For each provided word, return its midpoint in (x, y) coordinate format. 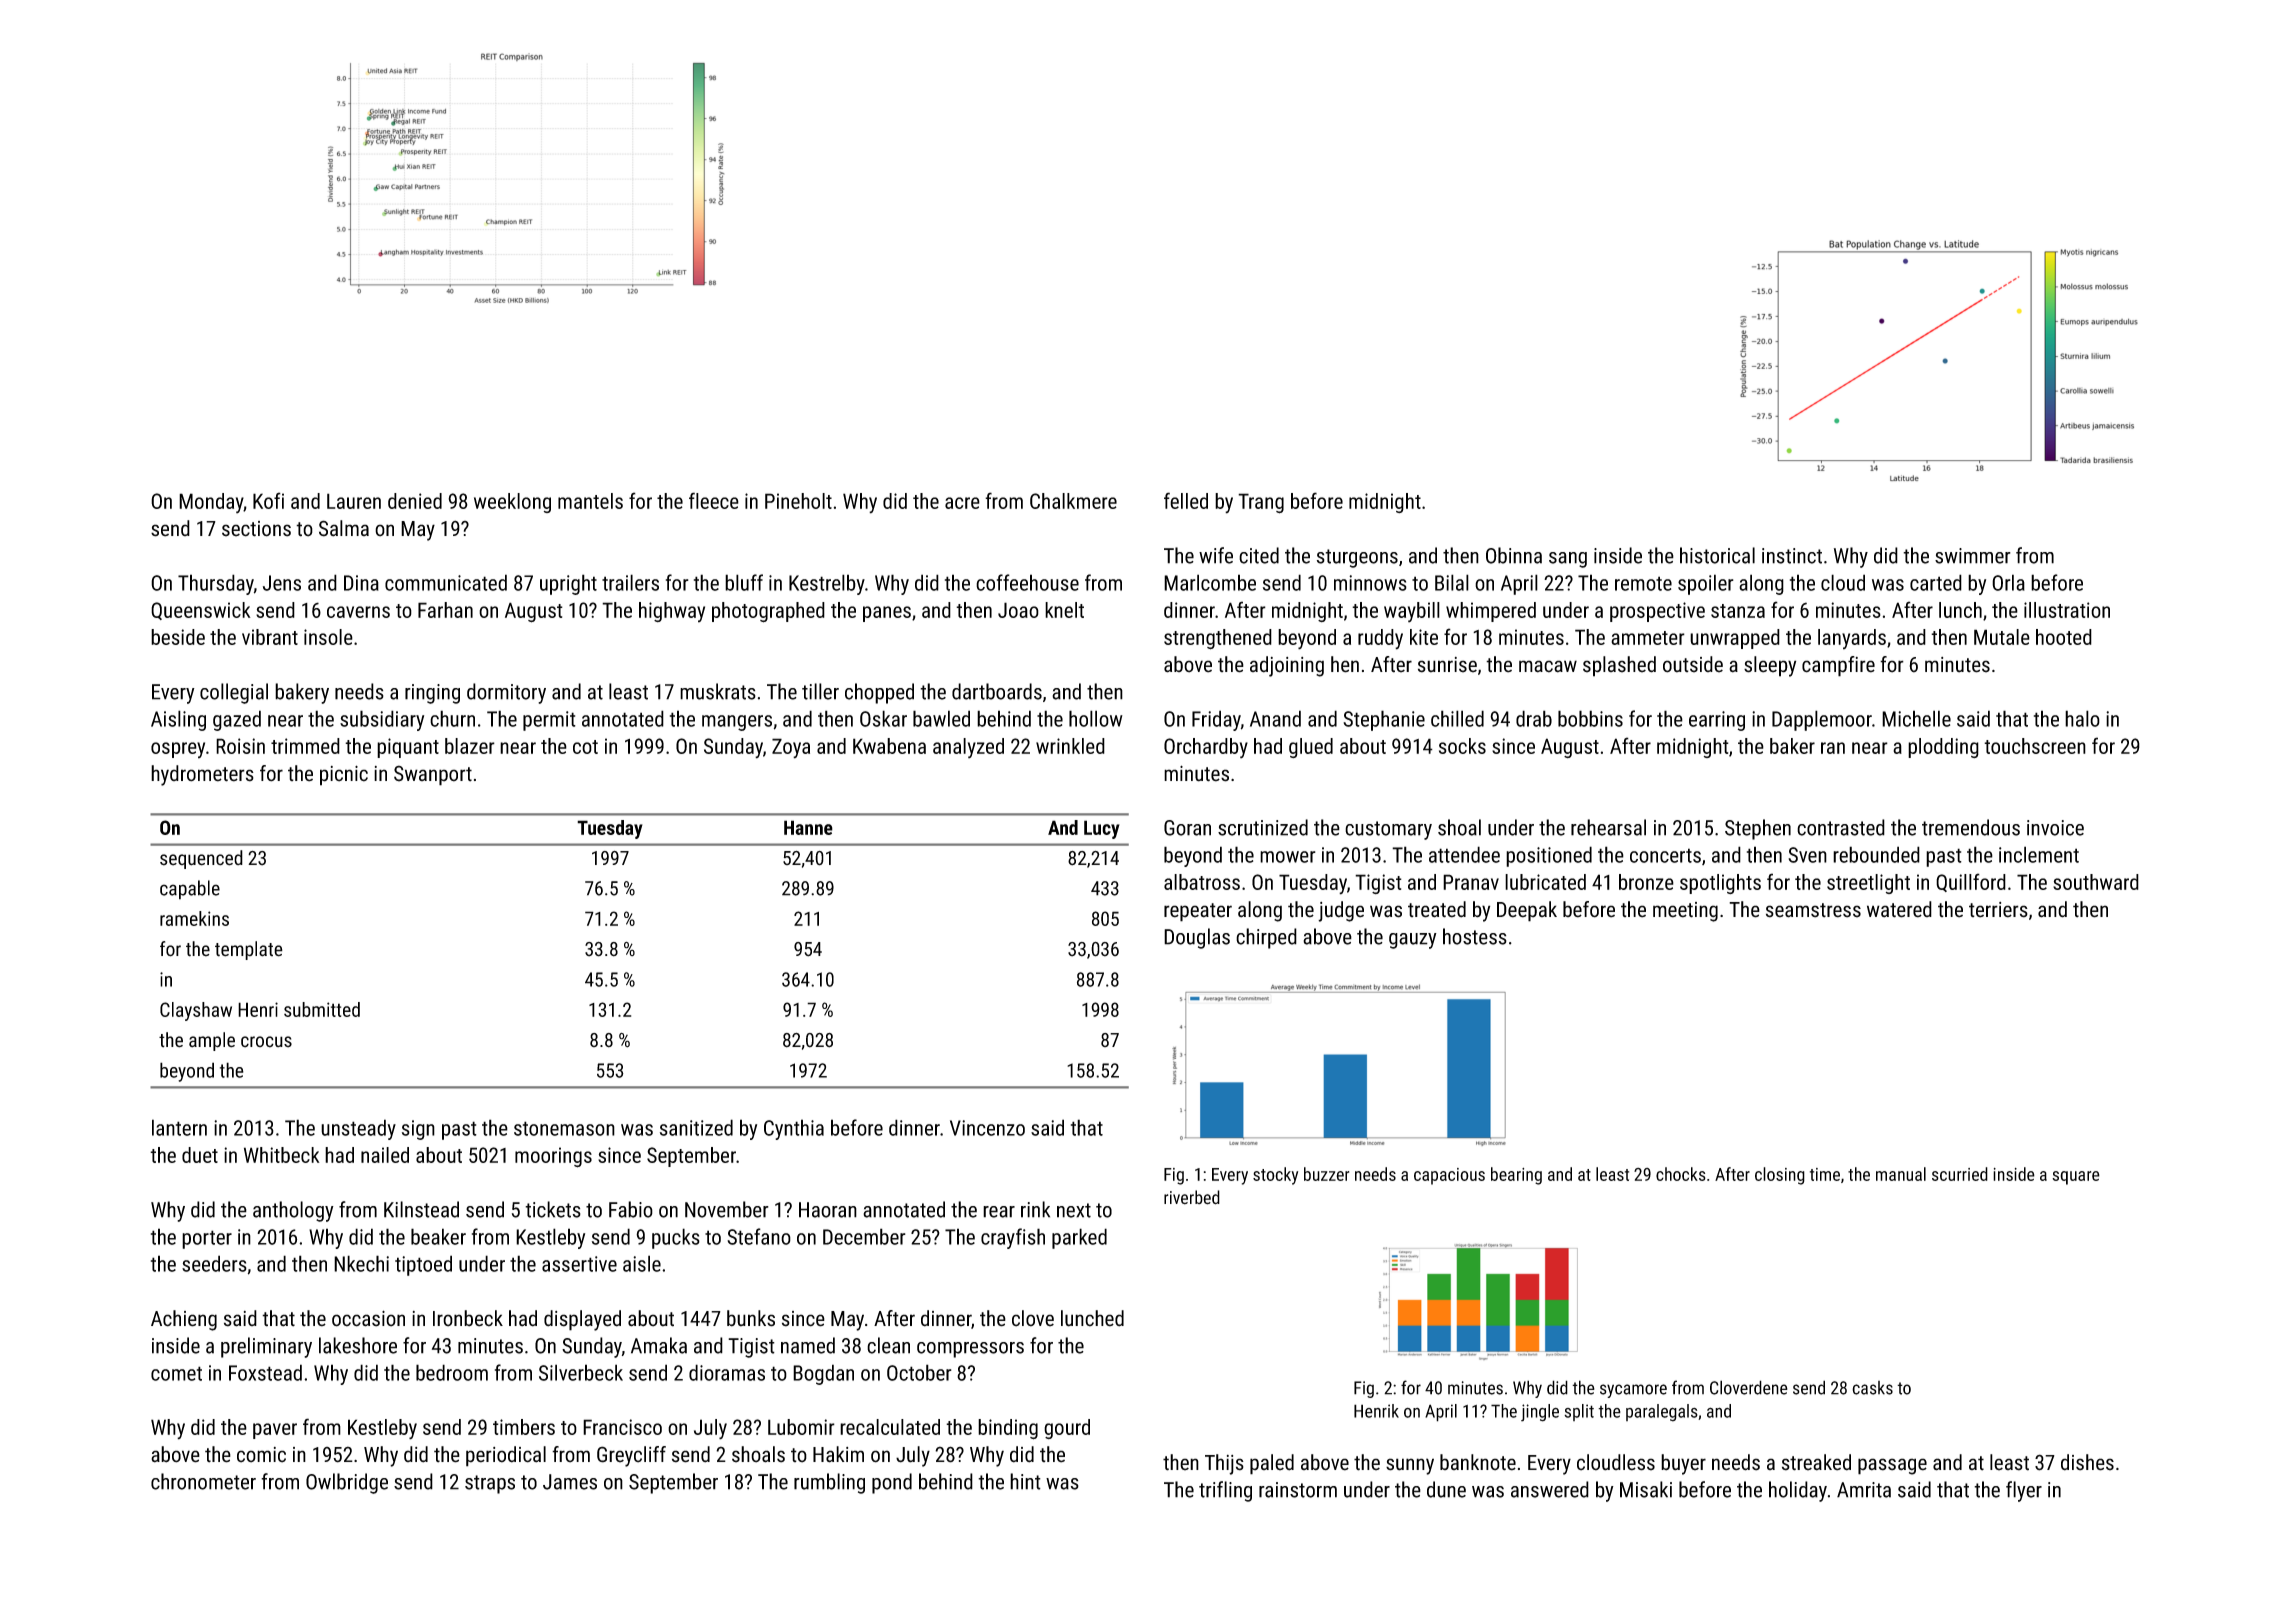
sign (418, 1130)
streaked (1816, 1462)
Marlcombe (1210, 582)
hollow (1096, 718)
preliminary (266, 1347)
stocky (1275, 1176)
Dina (361, 583)
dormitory (506, 693)
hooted (2064, 637)
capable (190, 890)
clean (888, 1345)
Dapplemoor (1822, 720)
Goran (1187, 828)
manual (1901, 1174)
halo (2082, 718)
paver (275, 1431)
